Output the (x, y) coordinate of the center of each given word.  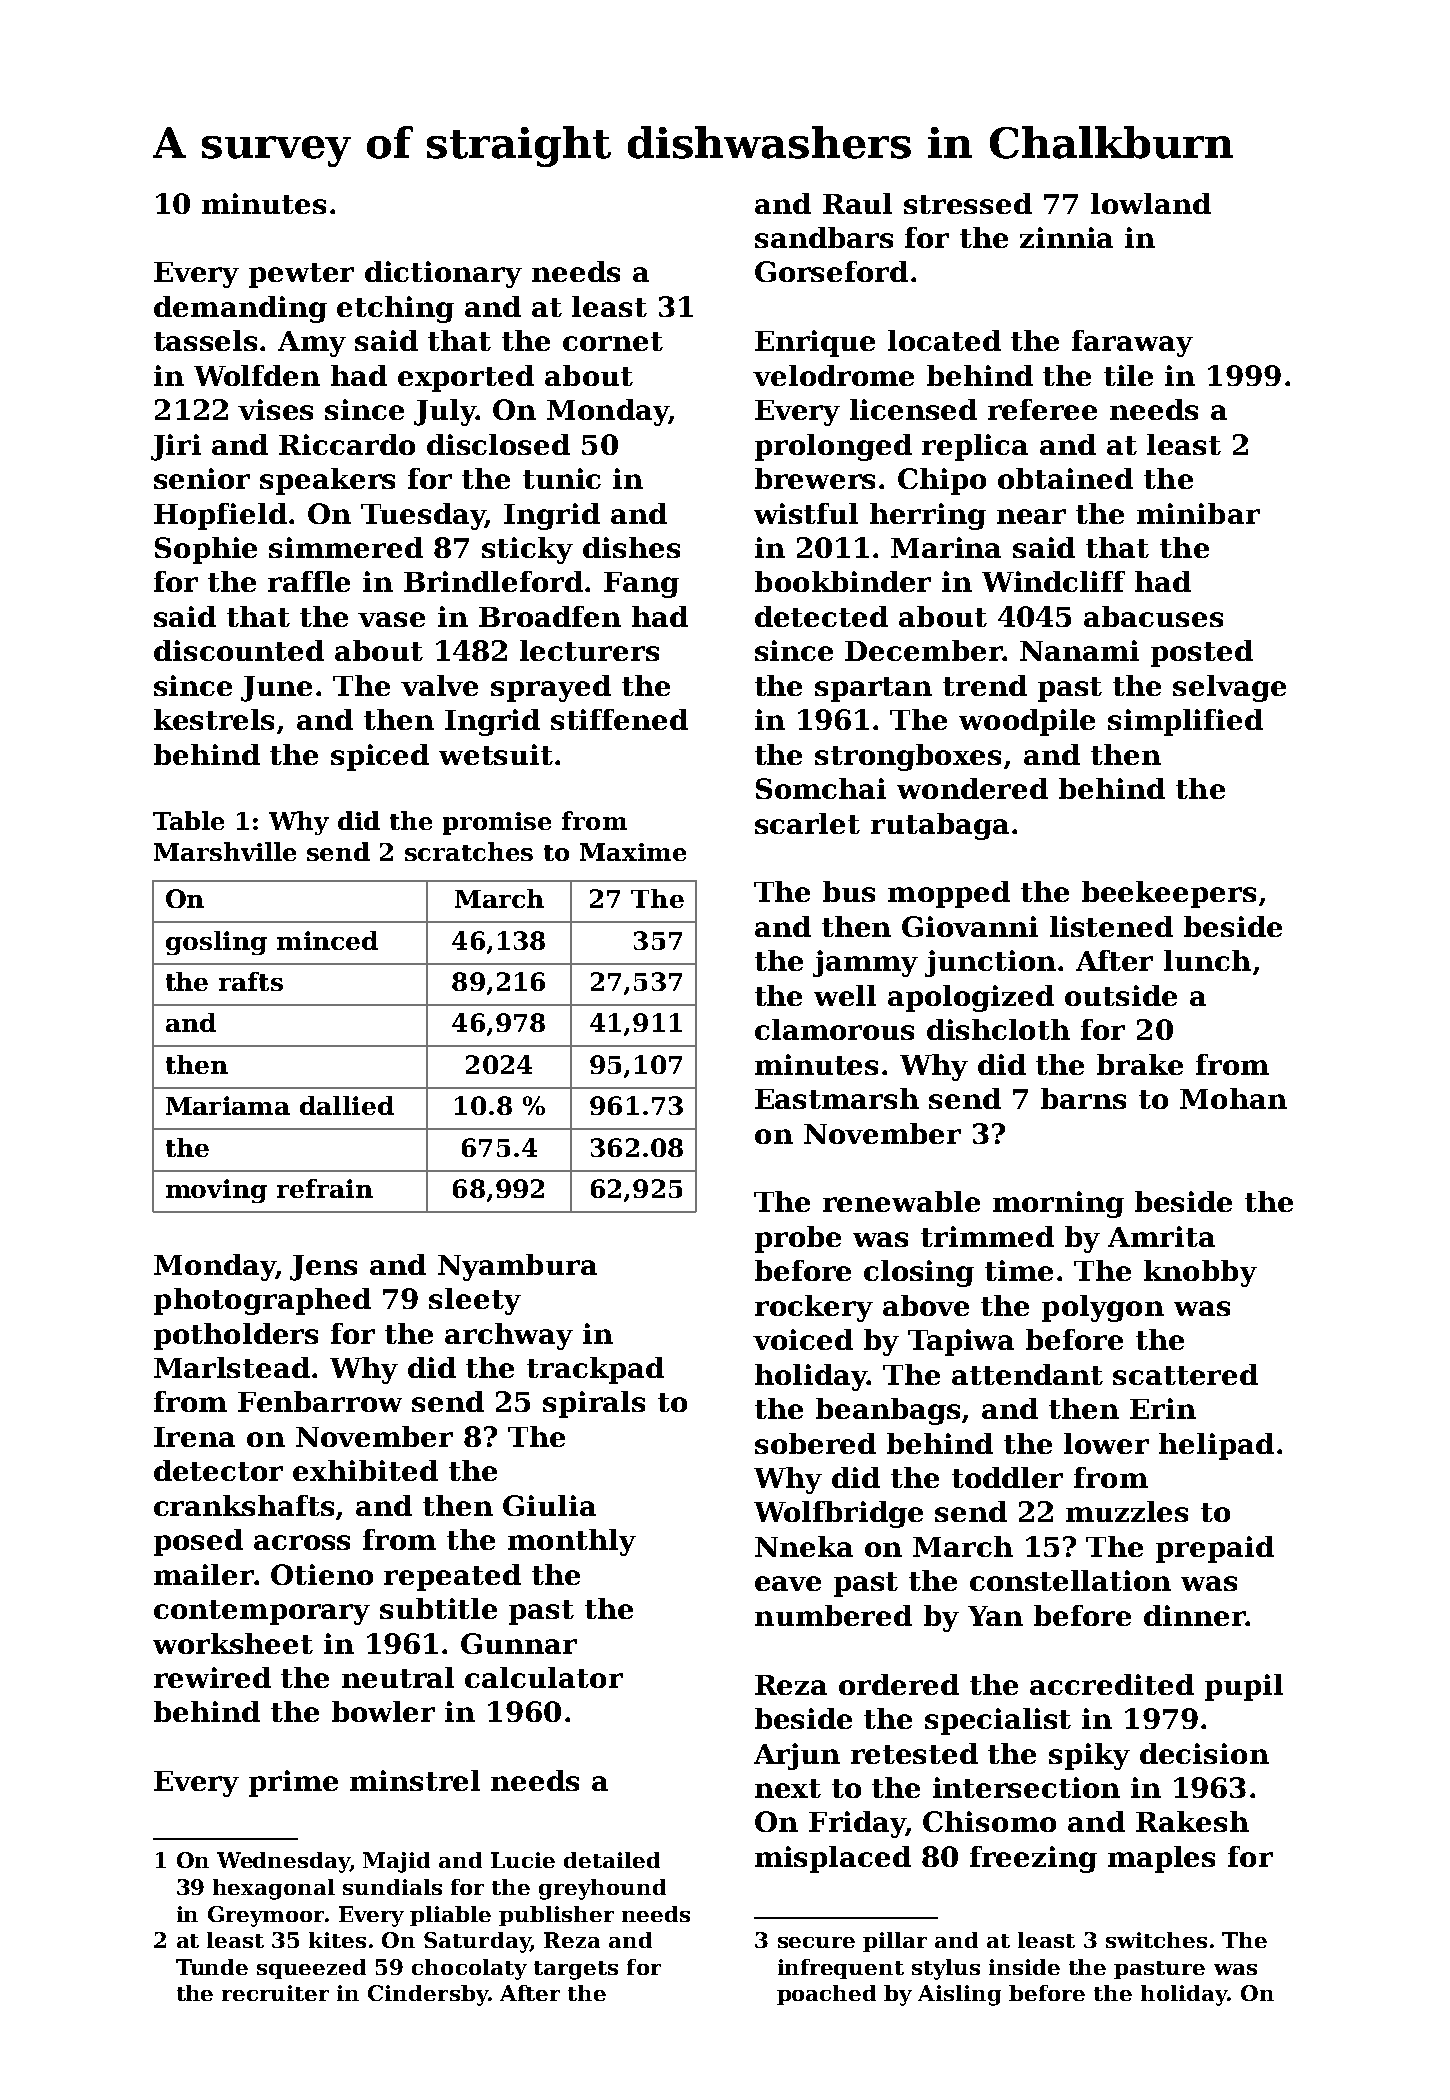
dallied (347, 1105)
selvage (1229, 688)
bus (849, 891)
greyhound (602, 1889)
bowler (383, 1711)
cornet (613, 341)
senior (202, 478)
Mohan (1233, 1098)
